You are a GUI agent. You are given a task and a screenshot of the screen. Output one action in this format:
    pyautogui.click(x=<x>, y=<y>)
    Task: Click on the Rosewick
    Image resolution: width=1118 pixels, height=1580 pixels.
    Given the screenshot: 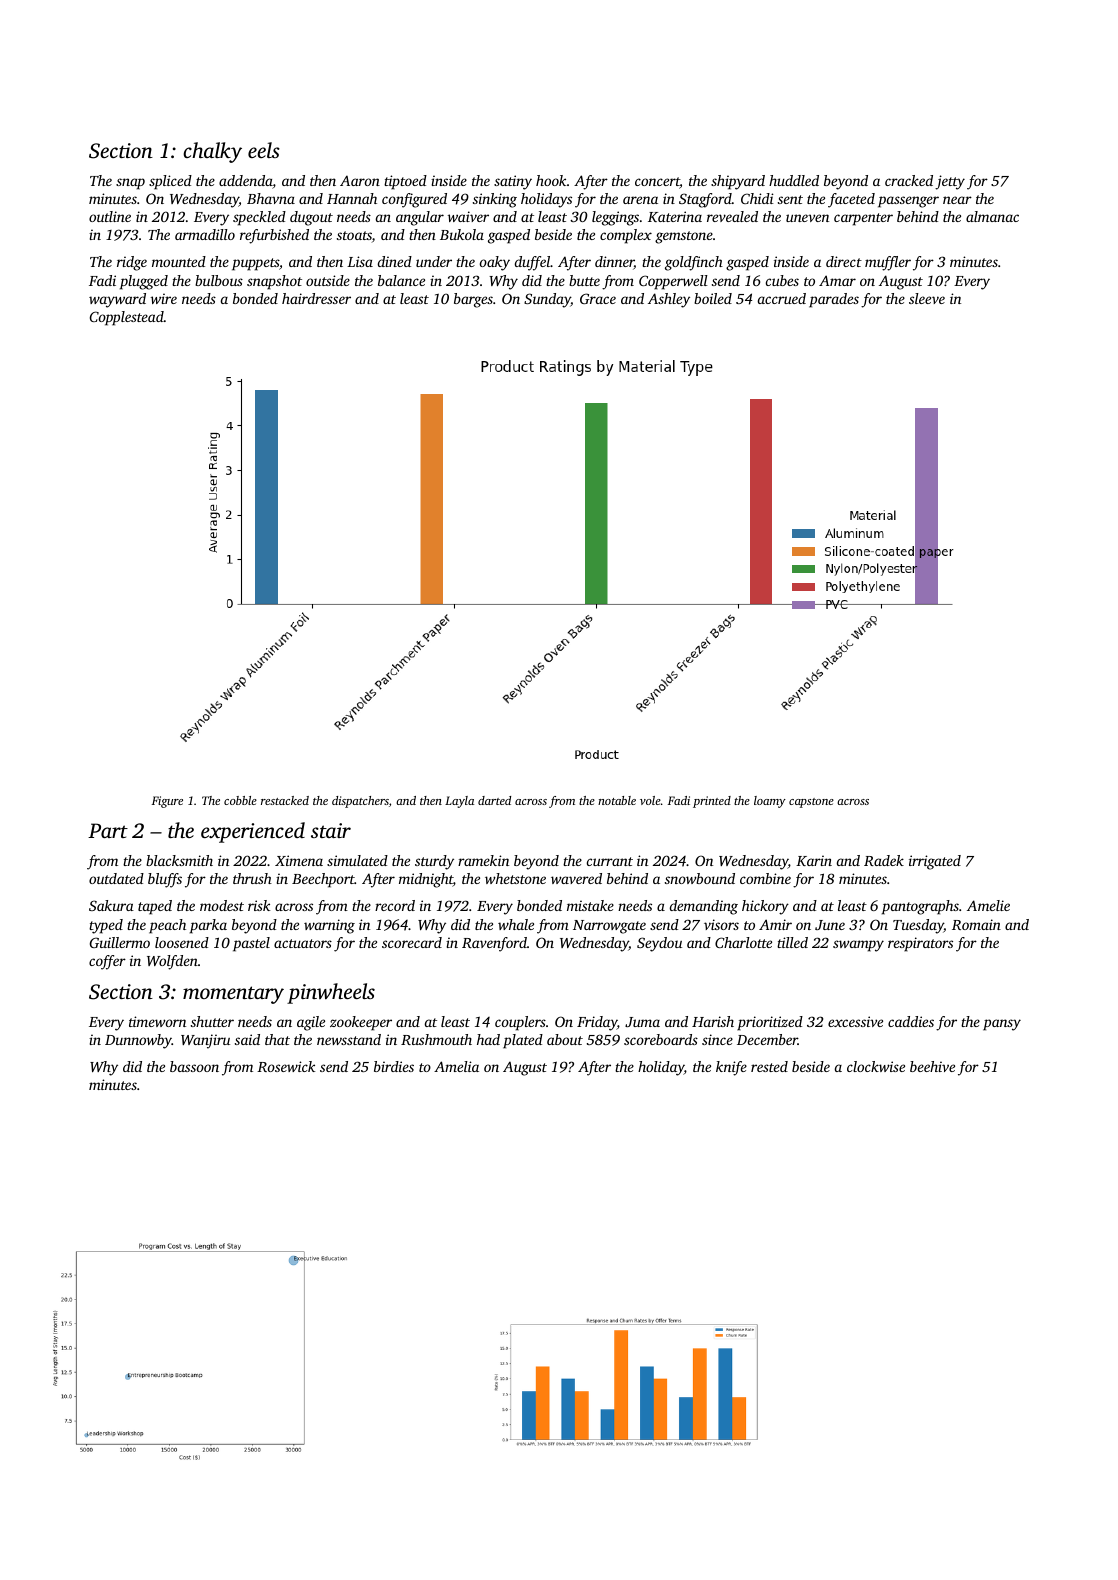 What is the action you would take?
    pyautogui.click(x=286, y=1066)
